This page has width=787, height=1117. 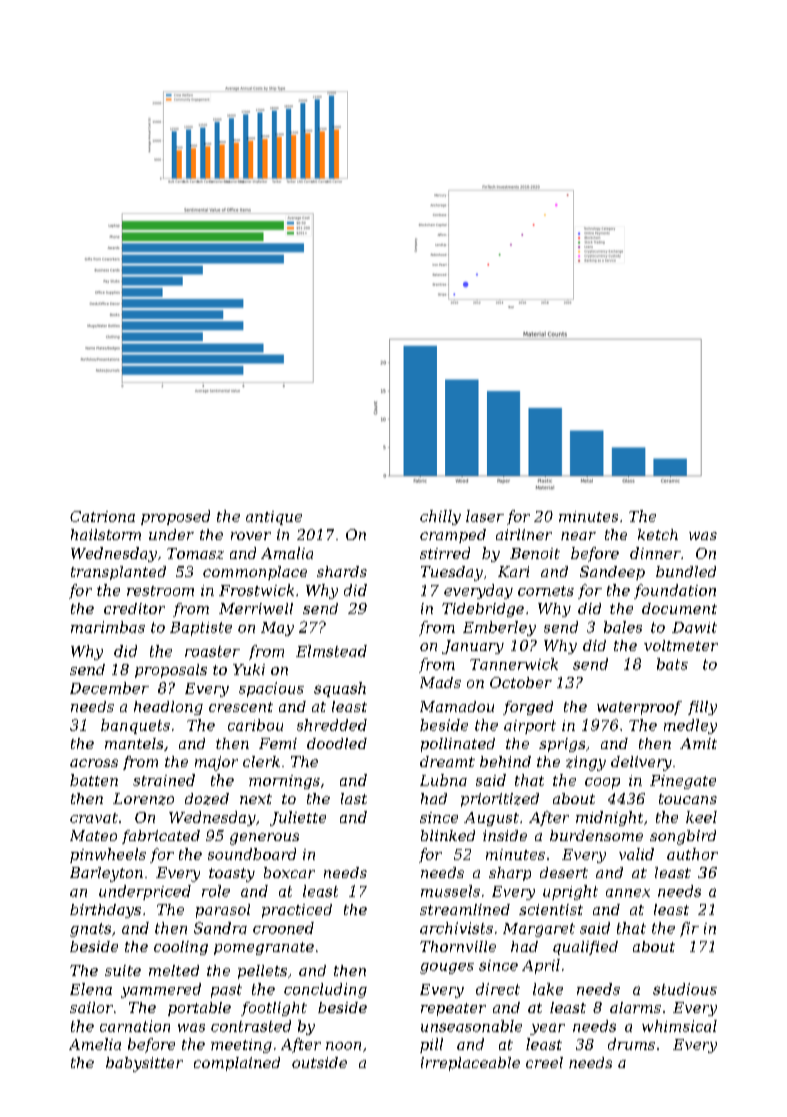 I want to click on babysitter, so click(x=144, y=1064).
